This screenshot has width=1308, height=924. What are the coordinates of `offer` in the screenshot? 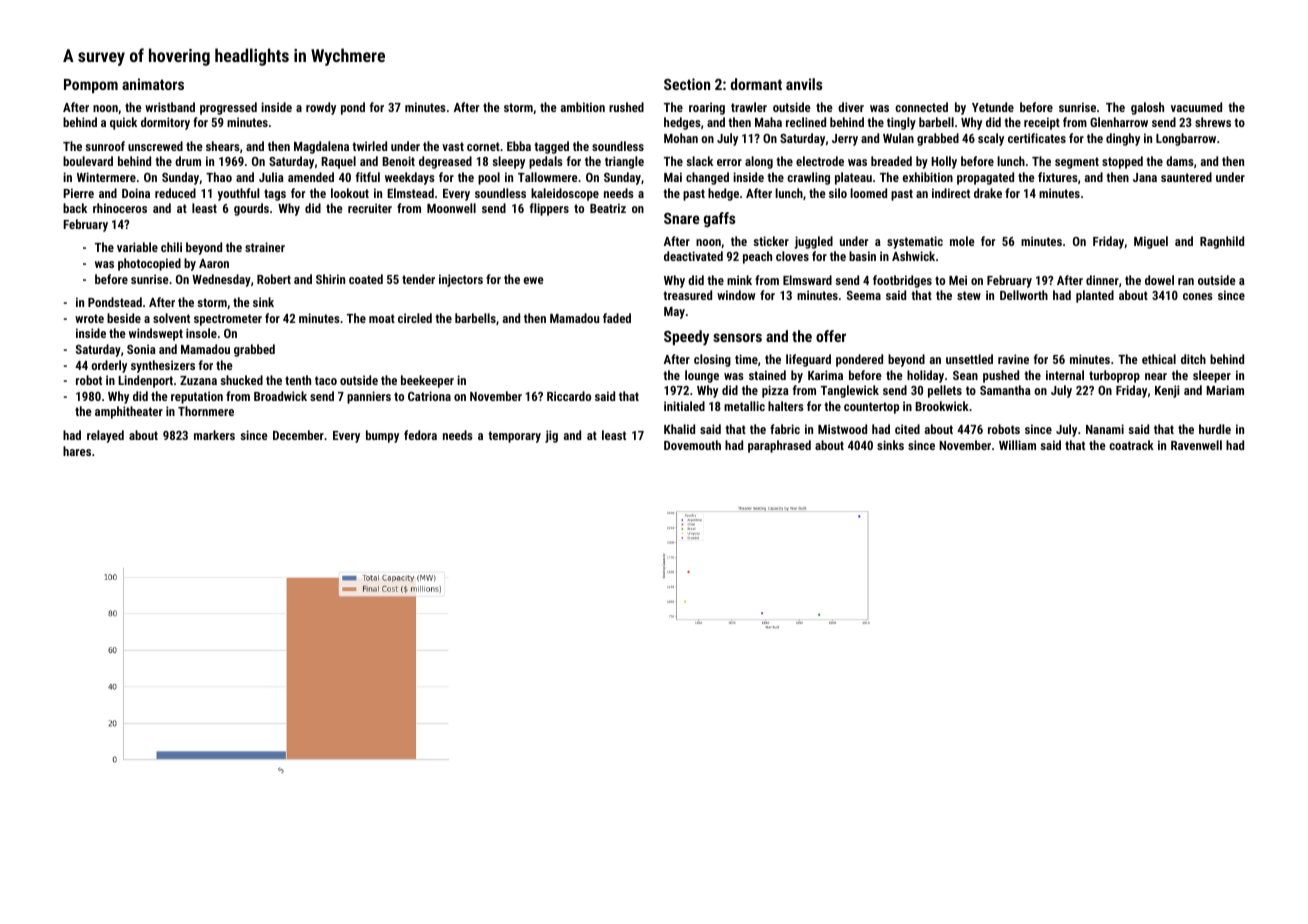 It's located at (831, 336).
